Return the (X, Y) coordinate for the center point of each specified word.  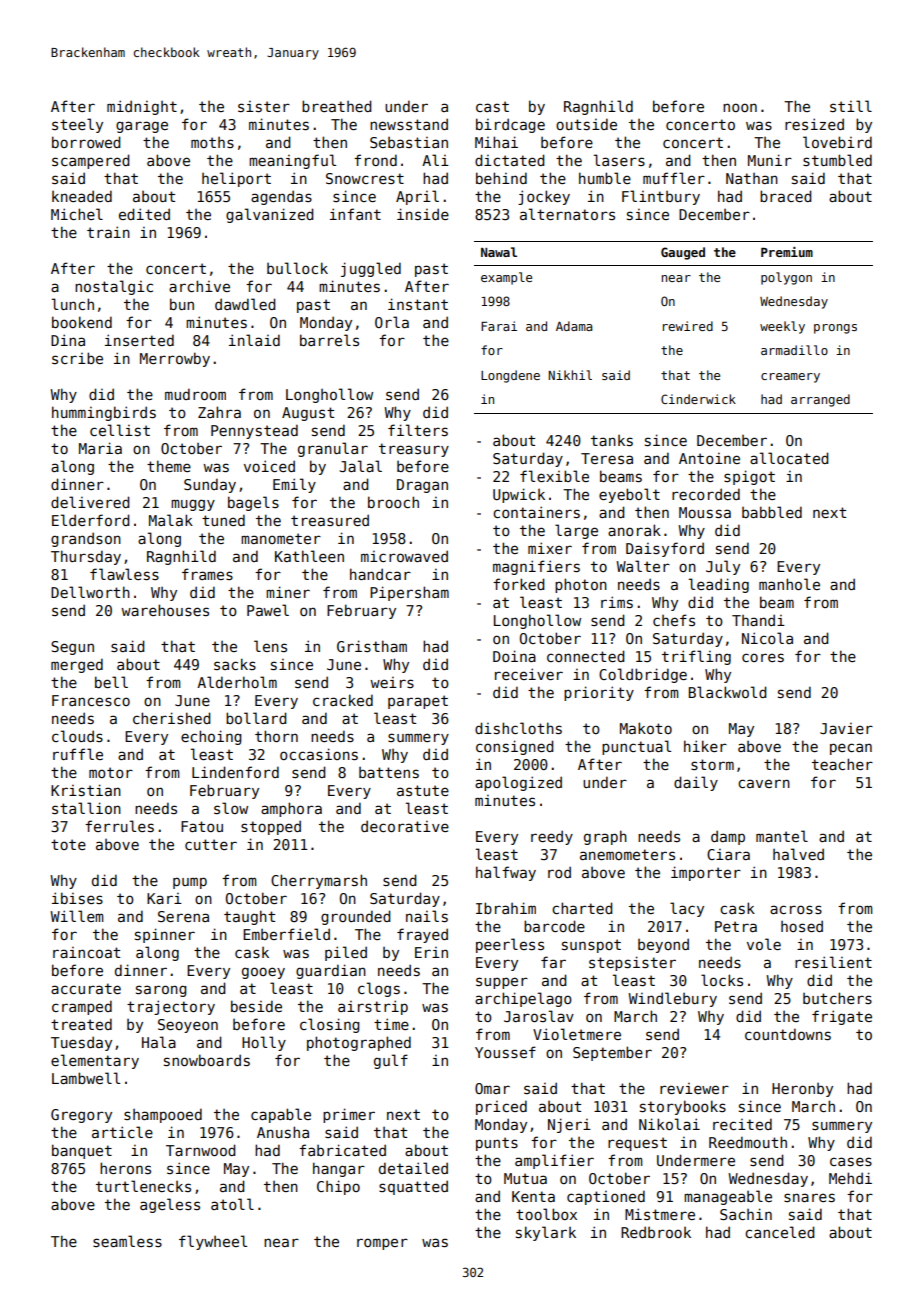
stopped (271, 827)
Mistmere (660, 1214)
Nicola (767, 638)
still (851, 106)
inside (423, 214)
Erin (431, 952)
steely (77, 125)
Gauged (683, 253)
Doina (514, 656)
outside (586, 124)
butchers (837, 998)
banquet (82, 1151)
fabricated (342, 1150)
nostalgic (114, 287)
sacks (235, 664)
